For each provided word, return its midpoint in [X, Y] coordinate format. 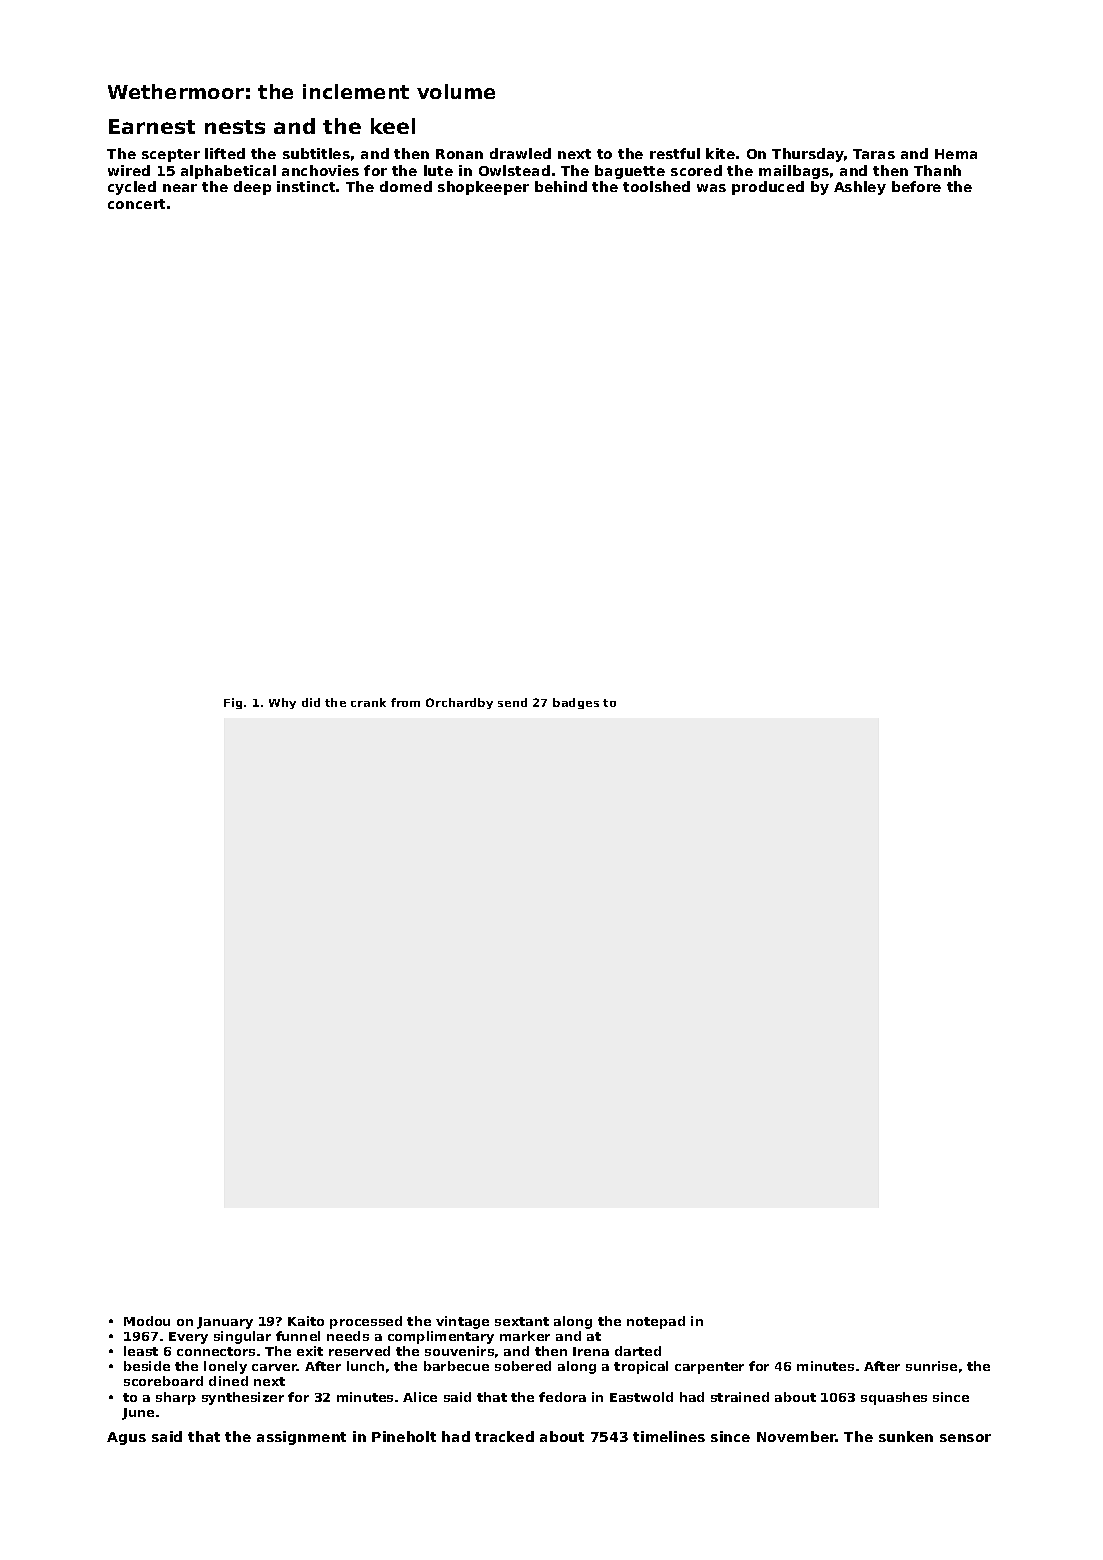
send [512, 702]
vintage [462, 1322]
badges [576, 703]
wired [129, 170]
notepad [656, 1322]
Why [282, 703]
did [311, 702]
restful [675, 153]
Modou [147, 1321]
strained [740, 1397]
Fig [233, 703]
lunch [365, 1366]
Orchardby [459, 703]
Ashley [860, 188]
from [405, 702]
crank [368, 702]
